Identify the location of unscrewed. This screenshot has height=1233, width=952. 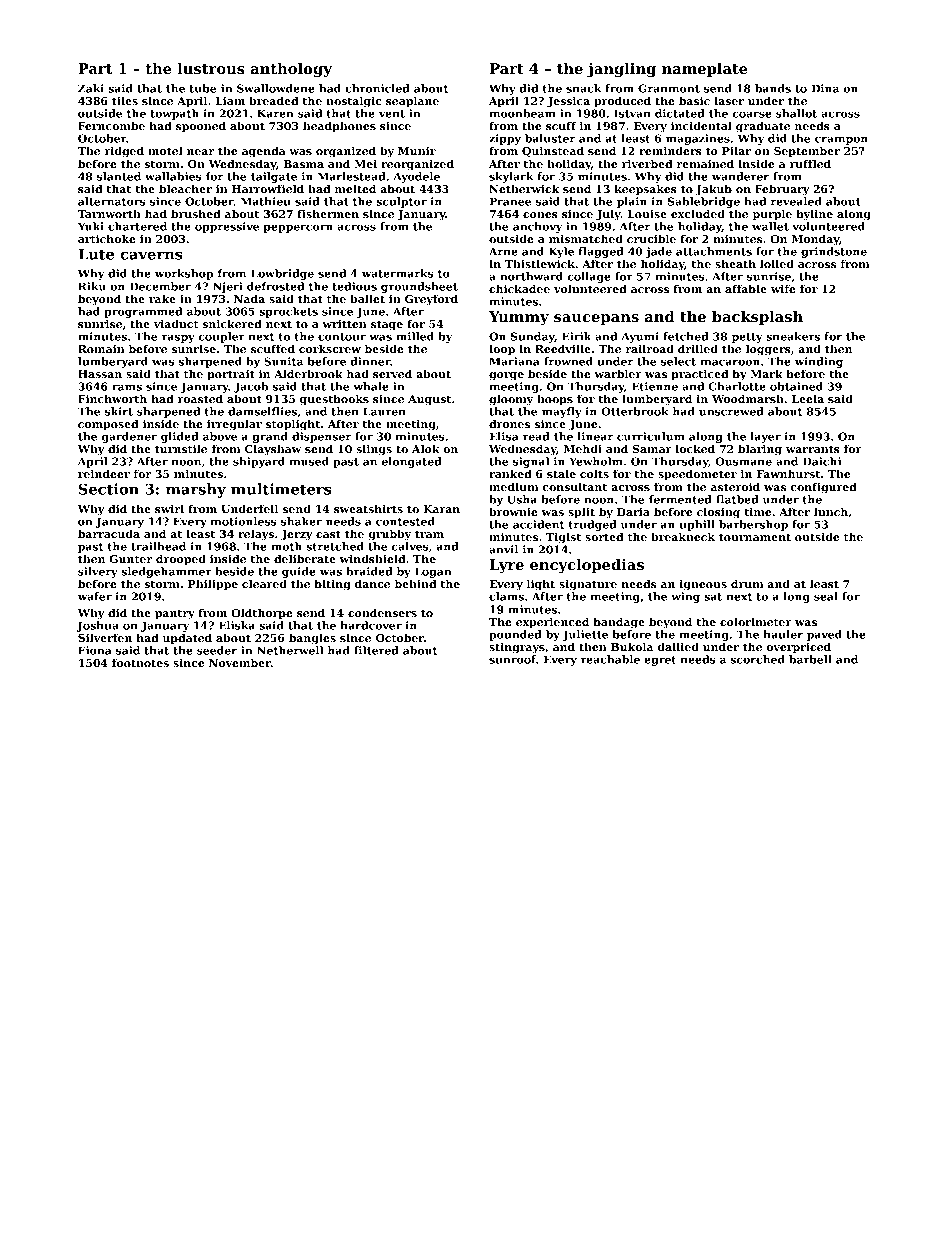
(731, 411).
